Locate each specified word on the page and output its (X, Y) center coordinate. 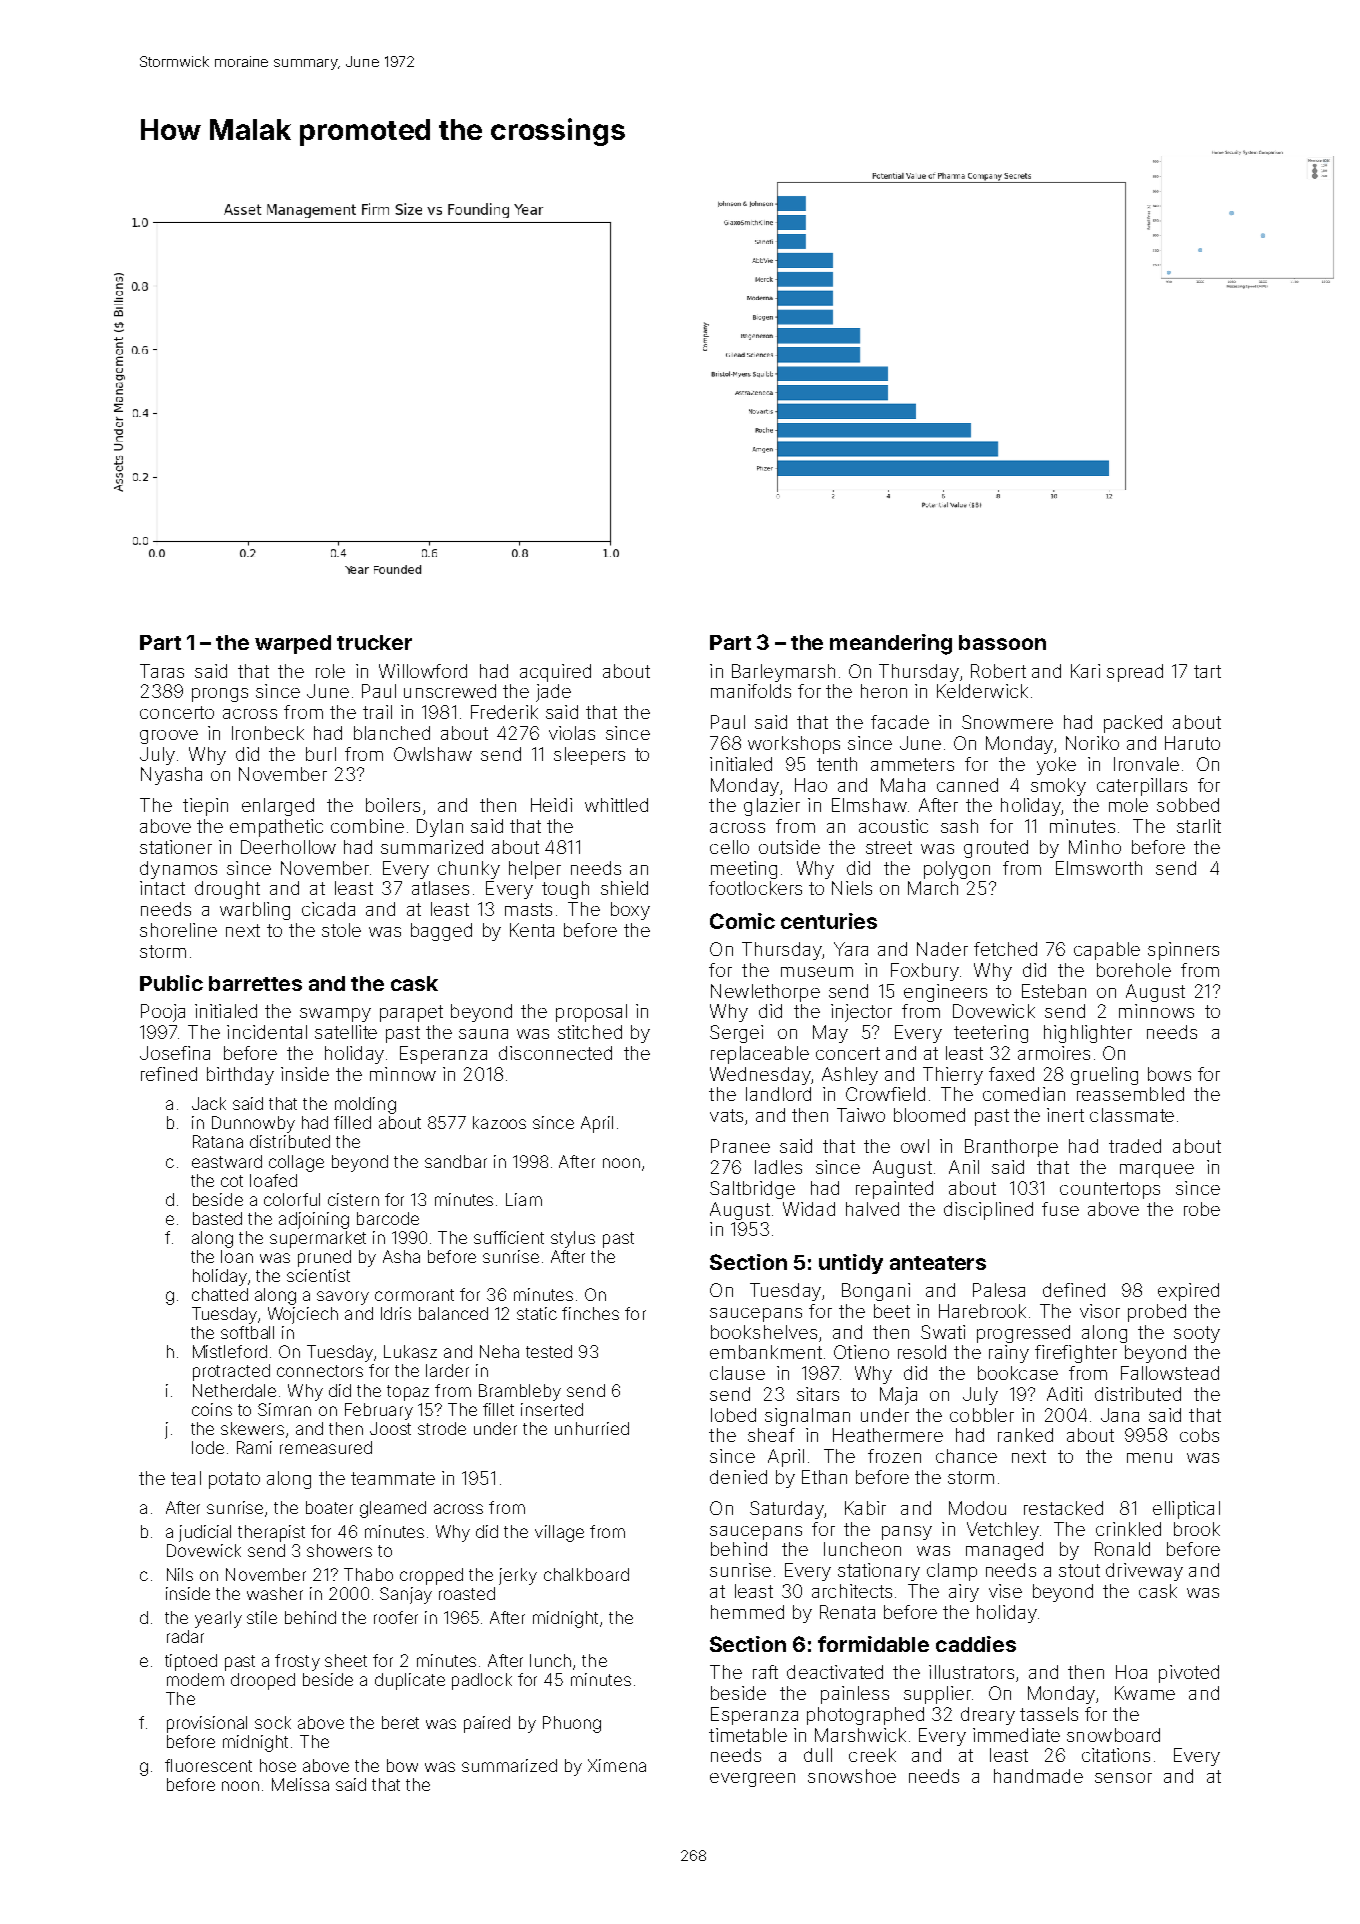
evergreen (752, 1780)
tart (1207, 671)
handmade (1038, 1776)
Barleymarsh (783, 673)
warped (293, 644)
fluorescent (208, 1765)
